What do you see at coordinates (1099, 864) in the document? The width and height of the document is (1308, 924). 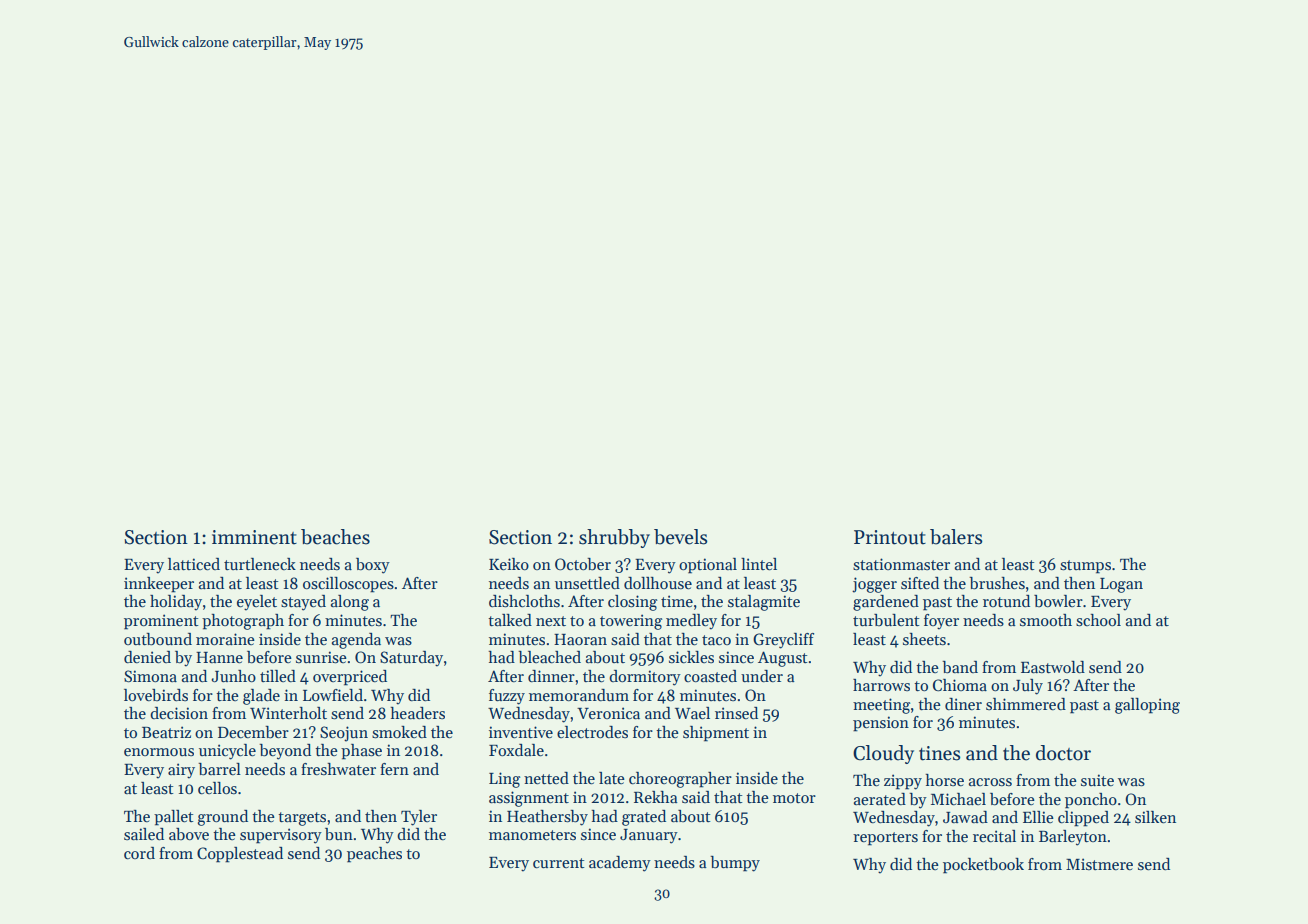 I see `Mistmere` at bounding box center [1099, 864].
